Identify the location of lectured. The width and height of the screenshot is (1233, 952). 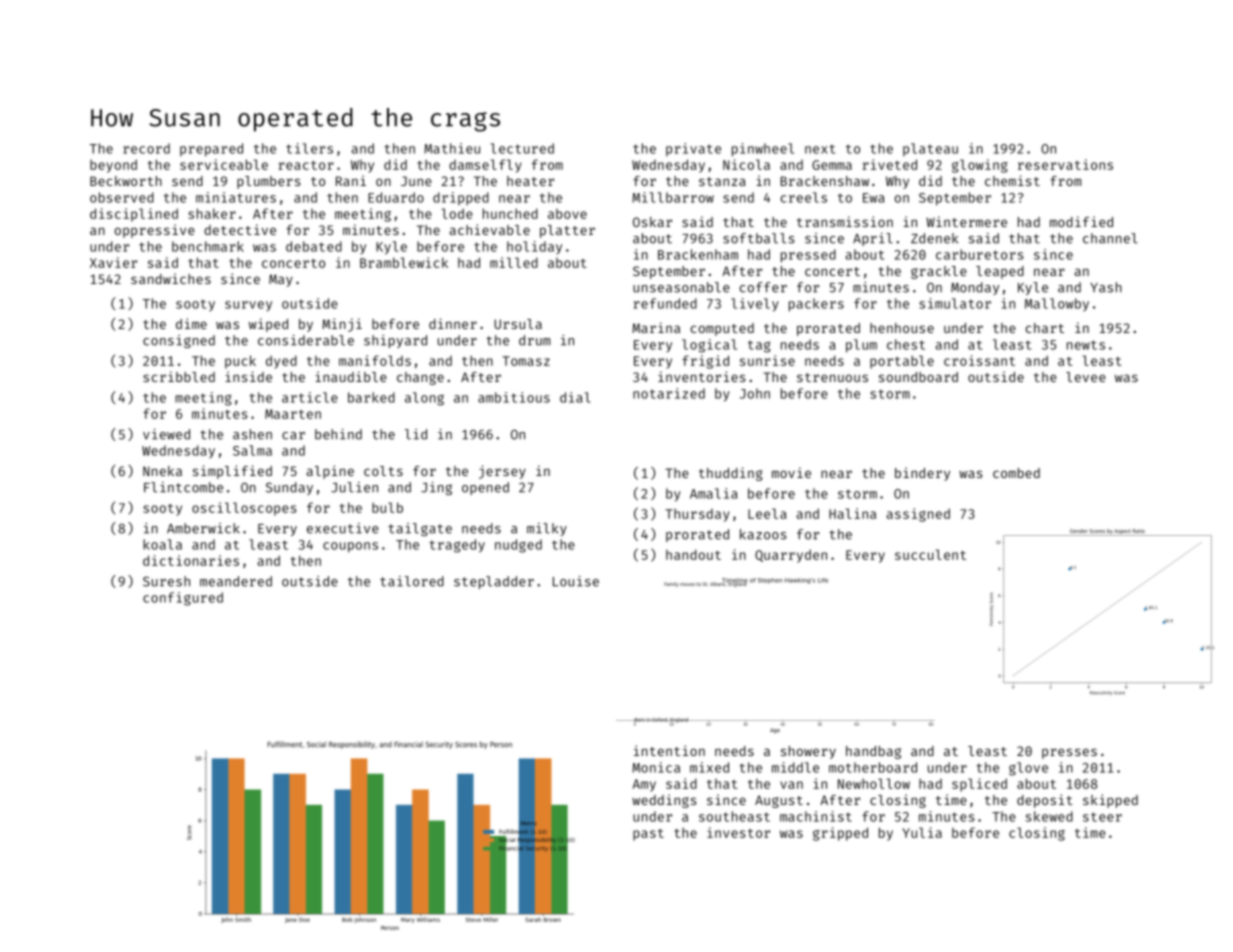
(522, 148).
